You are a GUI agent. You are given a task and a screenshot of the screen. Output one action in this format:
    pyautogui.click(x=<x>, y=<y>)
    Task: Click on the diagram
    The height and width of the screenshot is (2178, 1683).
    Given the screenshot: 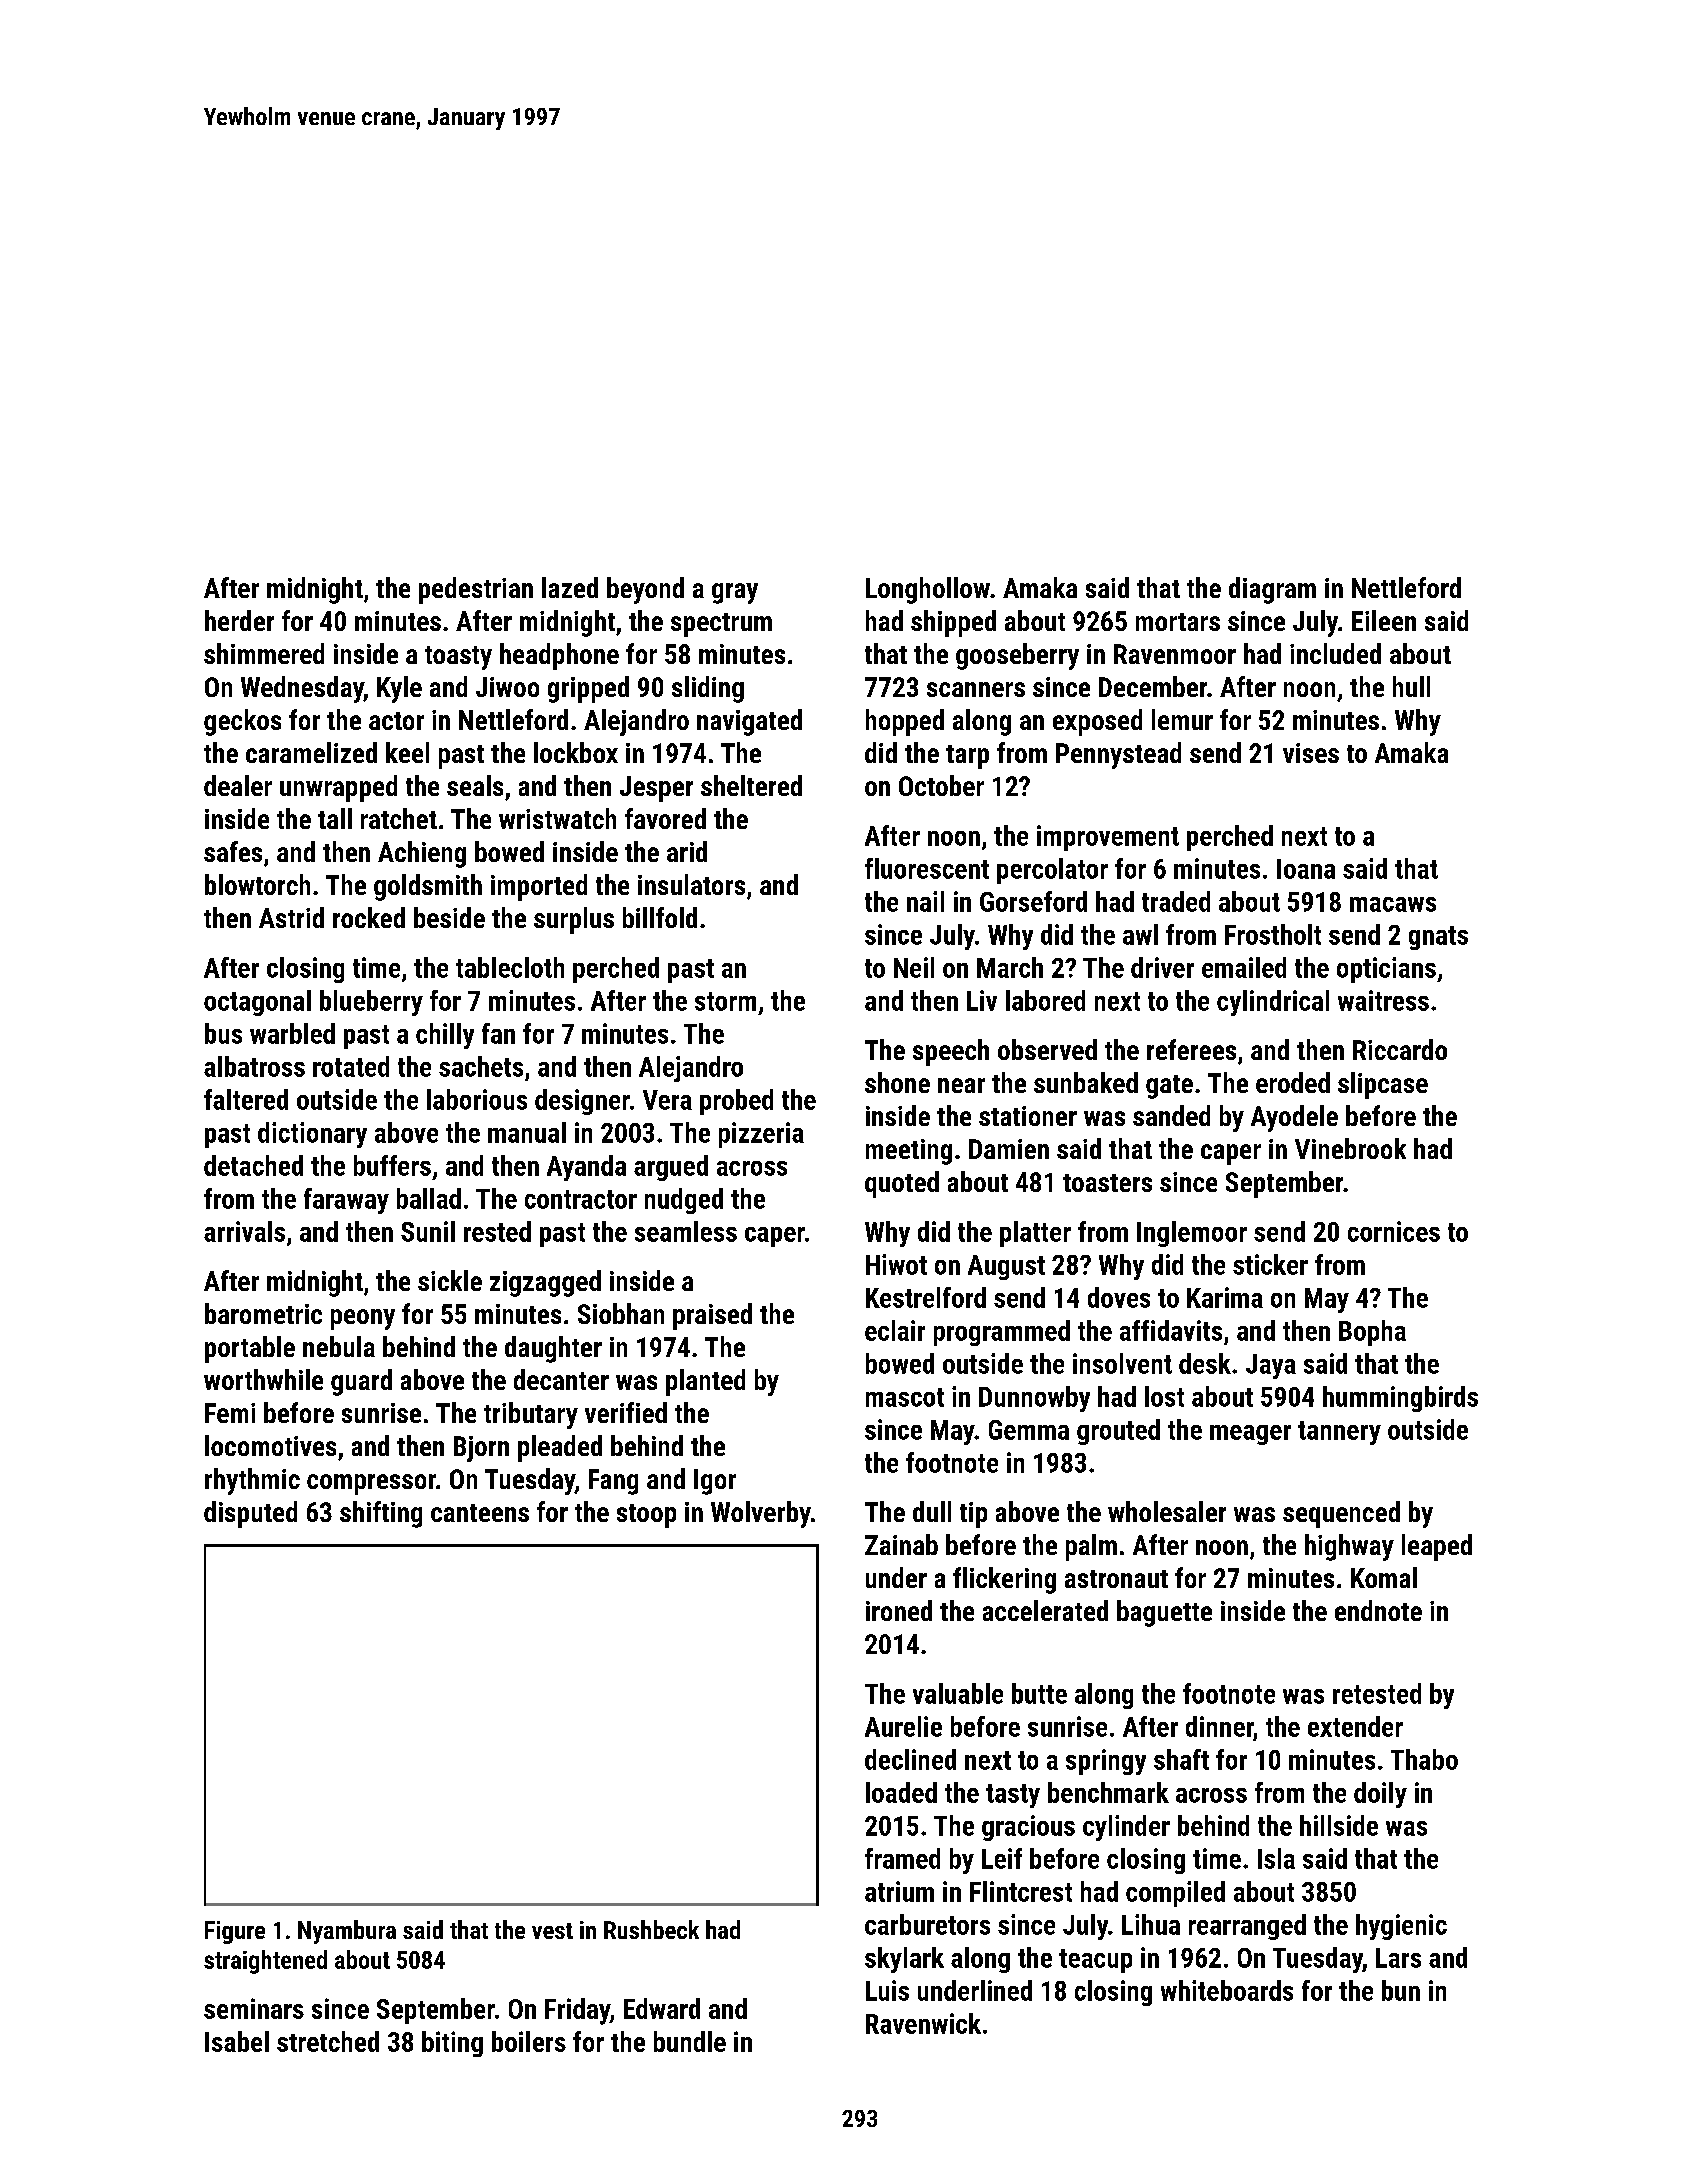 What is the action you would take?
    pyautogui.click(x=1272, y=590)
